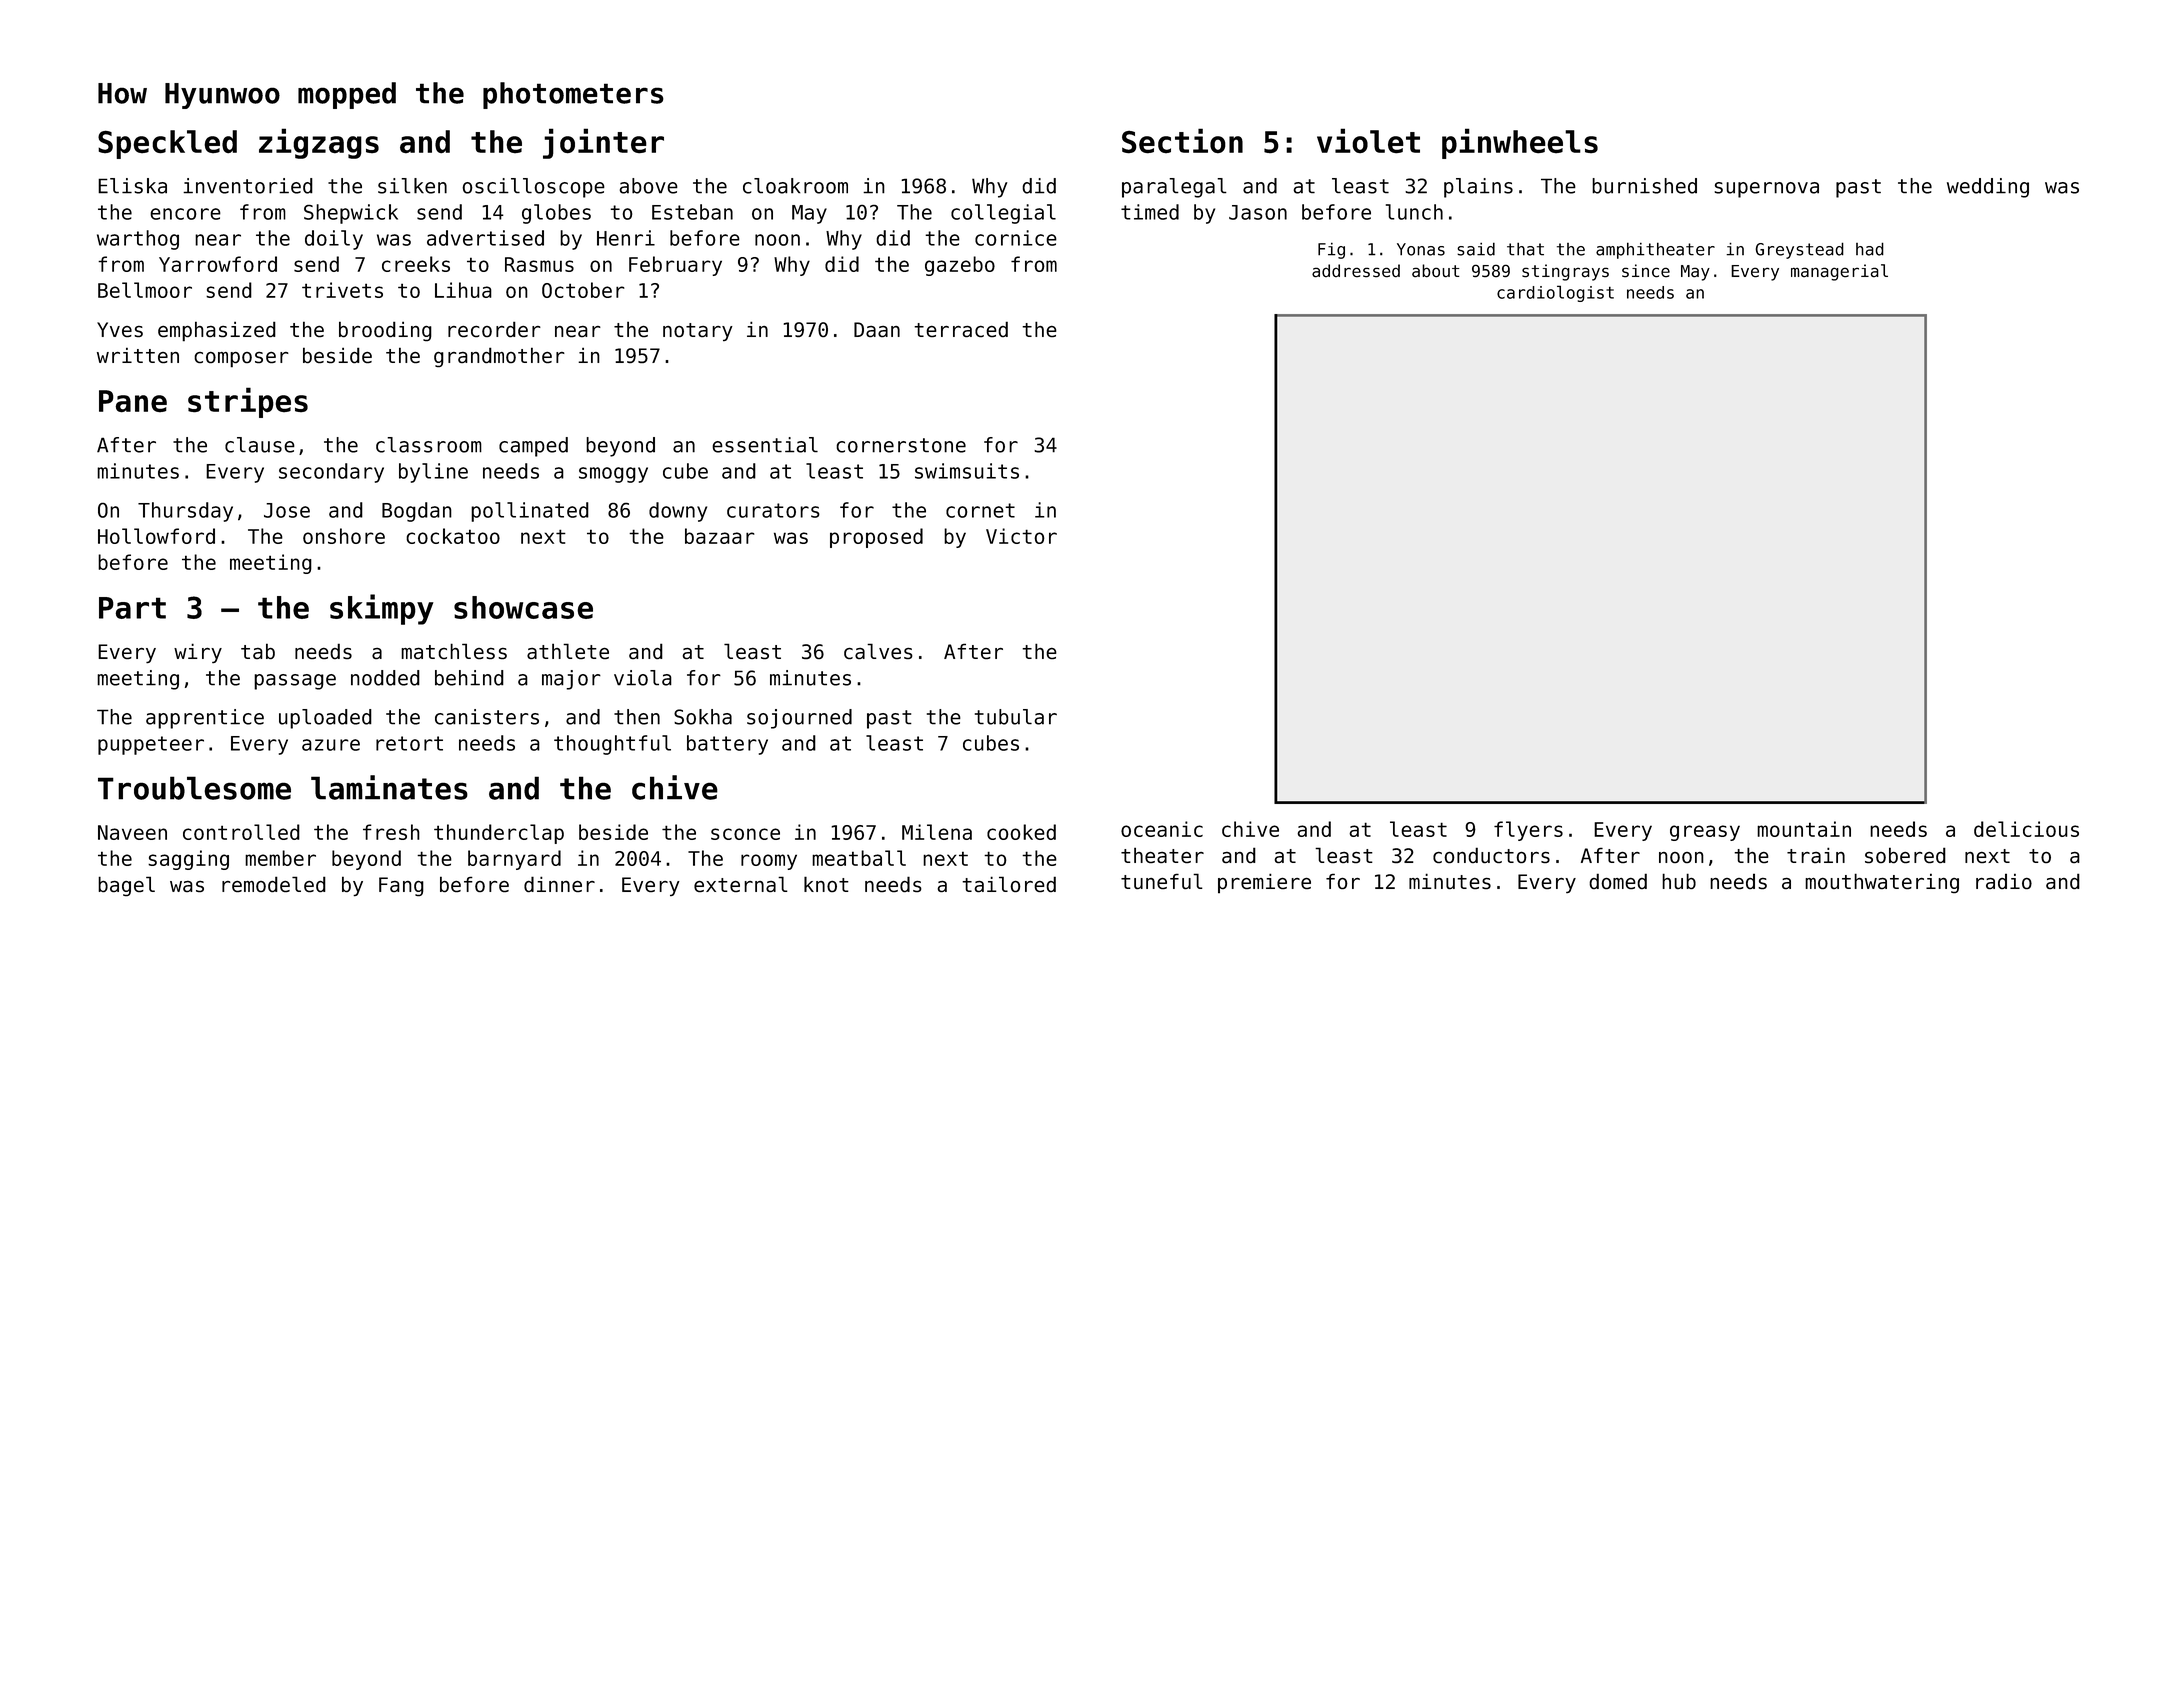  I want to click on sagging, so click(188, 860).
